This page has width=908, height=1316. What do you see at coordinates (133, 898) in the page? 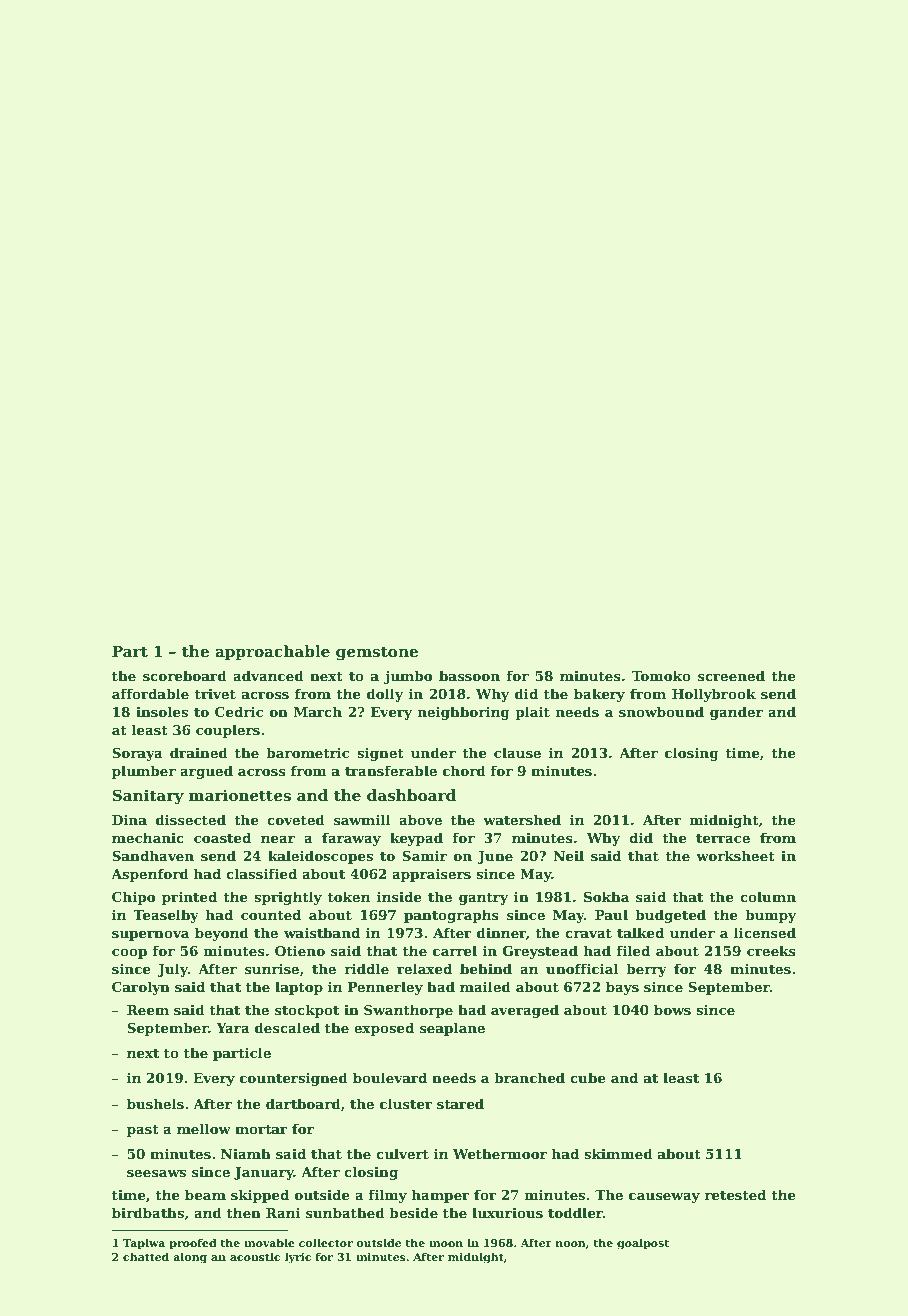
I see `Chipo` at bounding box center [133, 898].
